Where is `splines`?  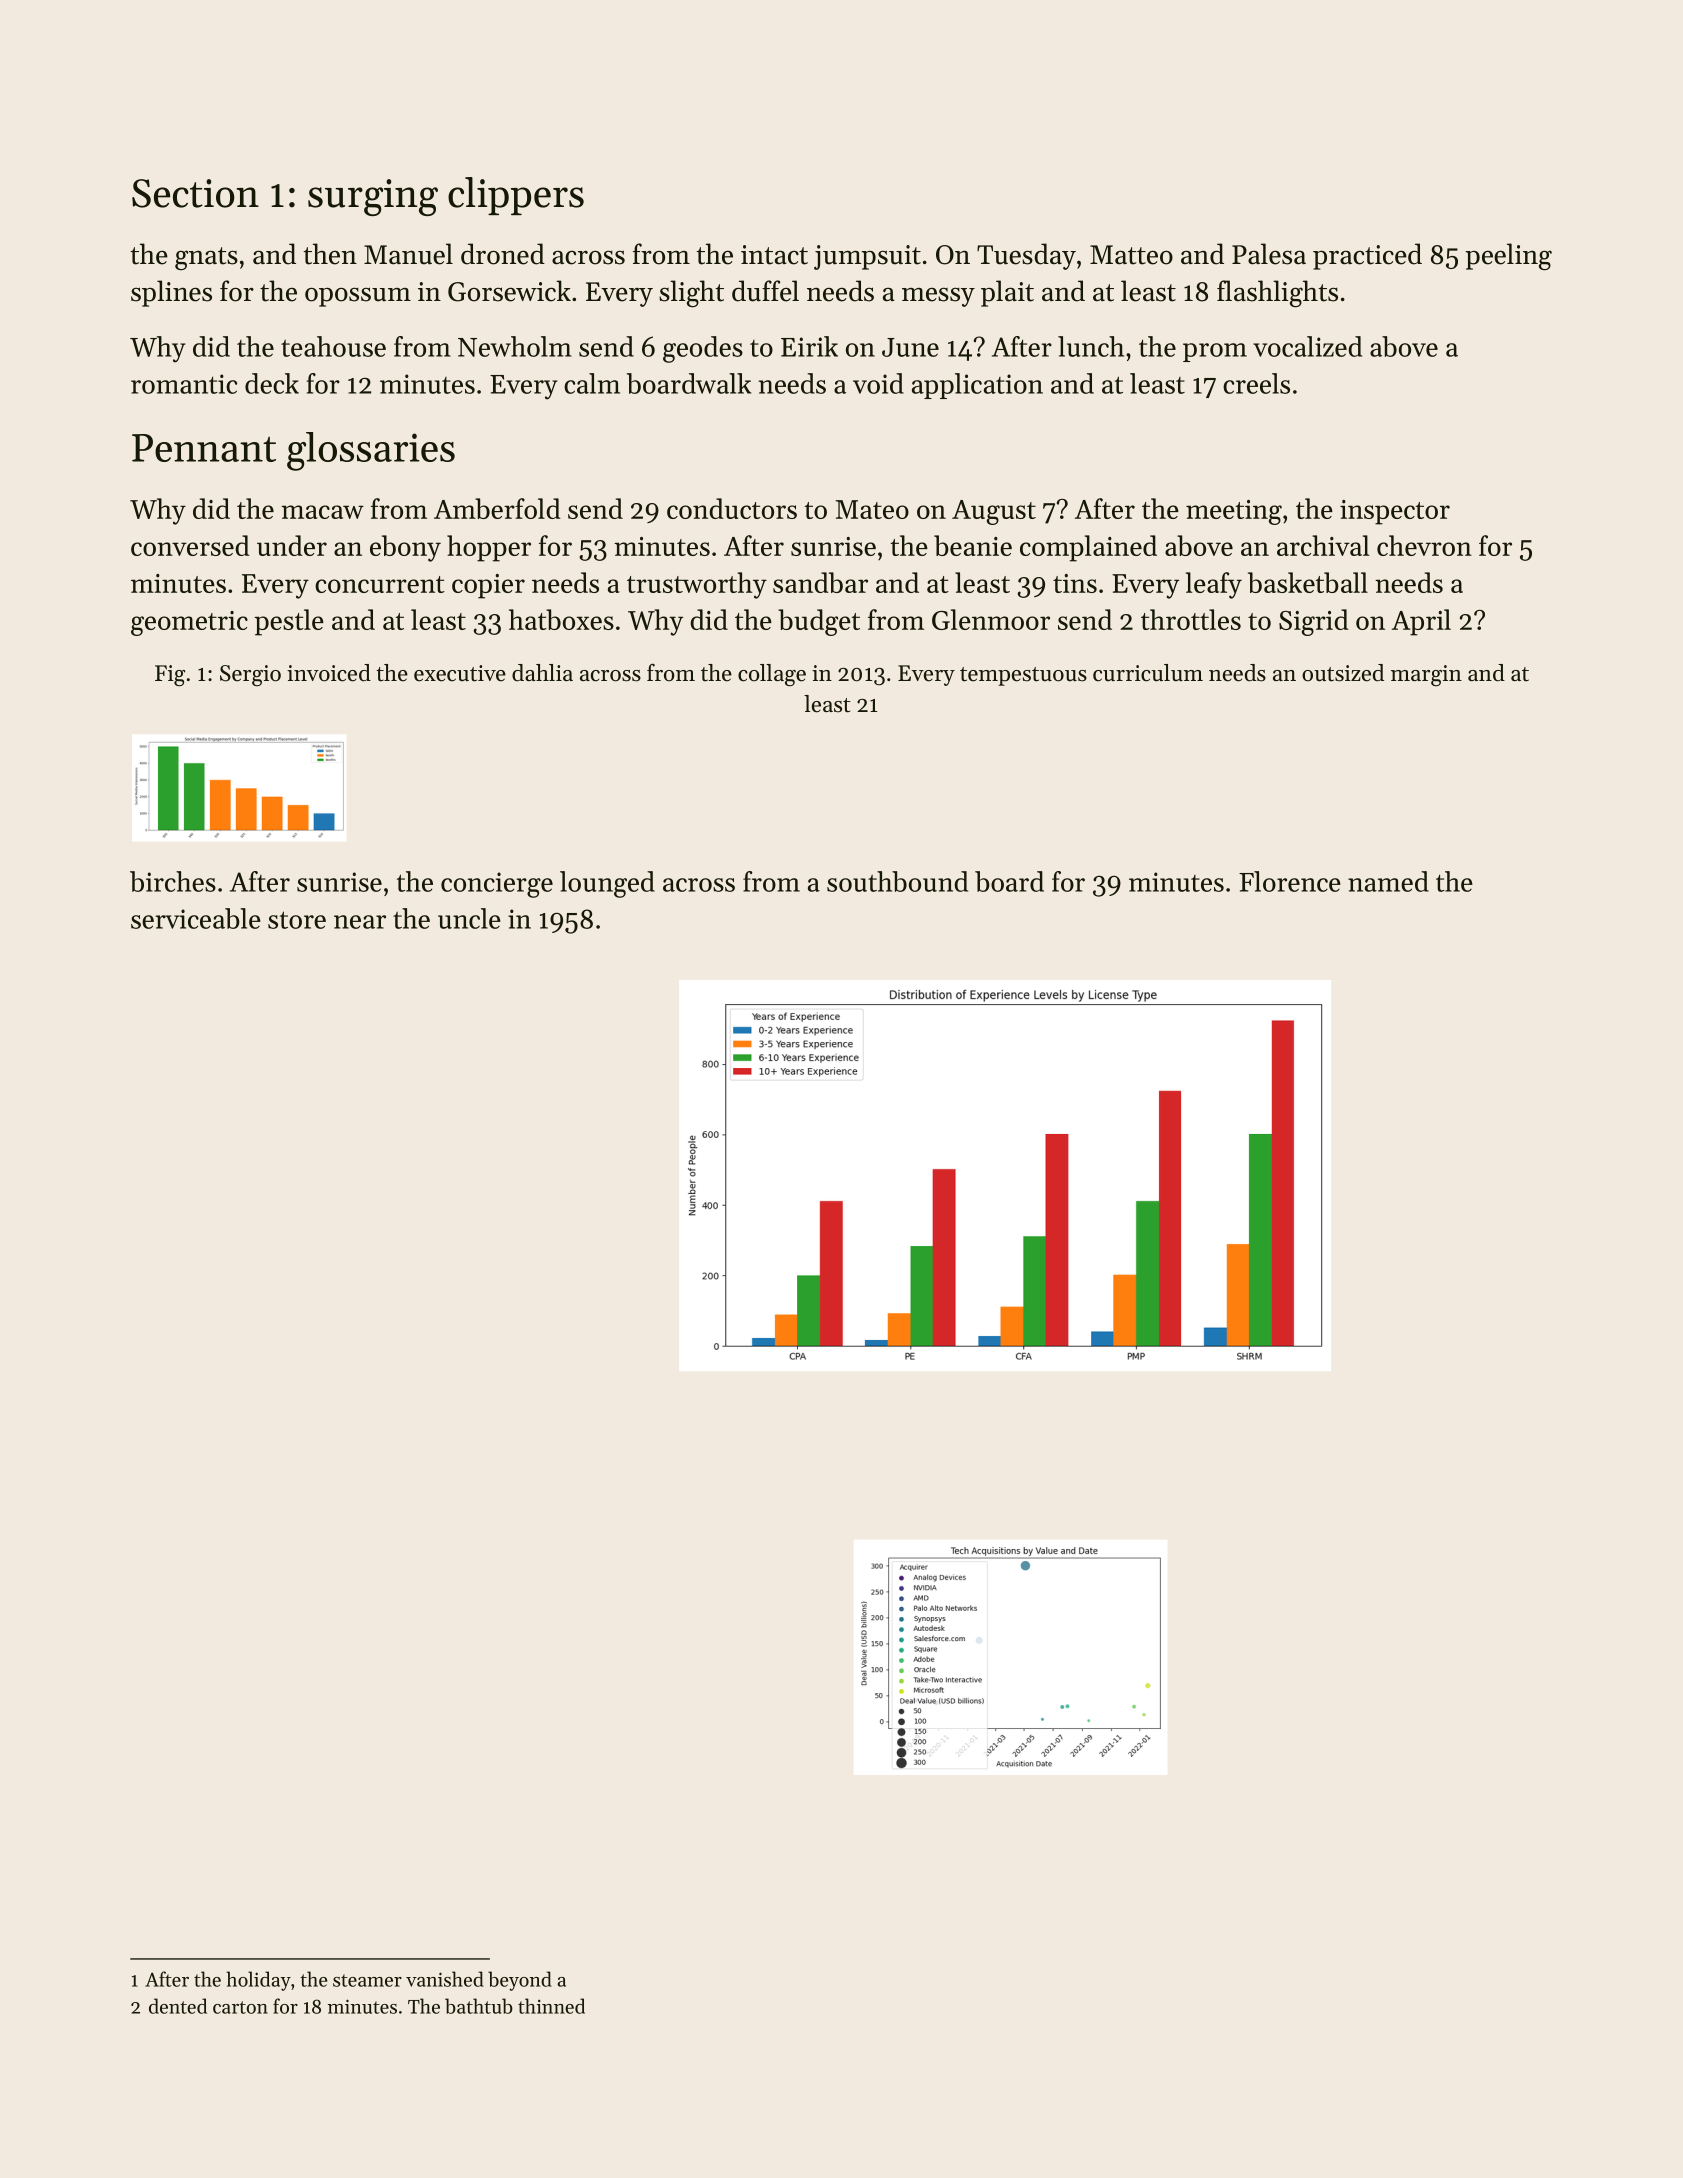
splines is located at coordinates (171, 293).
